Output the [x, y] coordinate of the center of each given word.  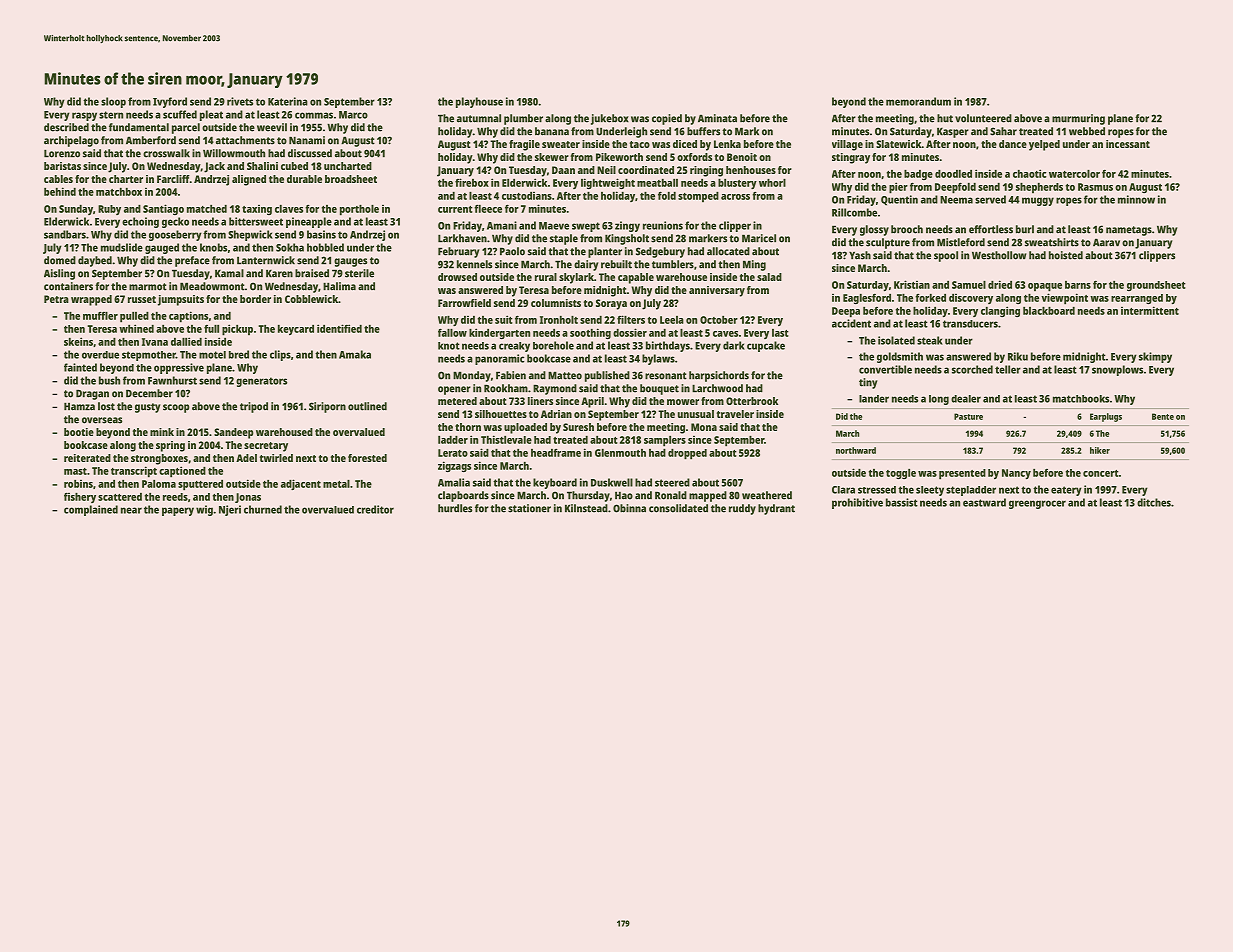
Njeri [230, 510]
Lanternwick [266, 260]
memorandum [918, 101]
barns [1078, 285]
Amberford [151, 140]
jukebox [610, 119]
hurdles [455, 508]
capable [636, 278]
